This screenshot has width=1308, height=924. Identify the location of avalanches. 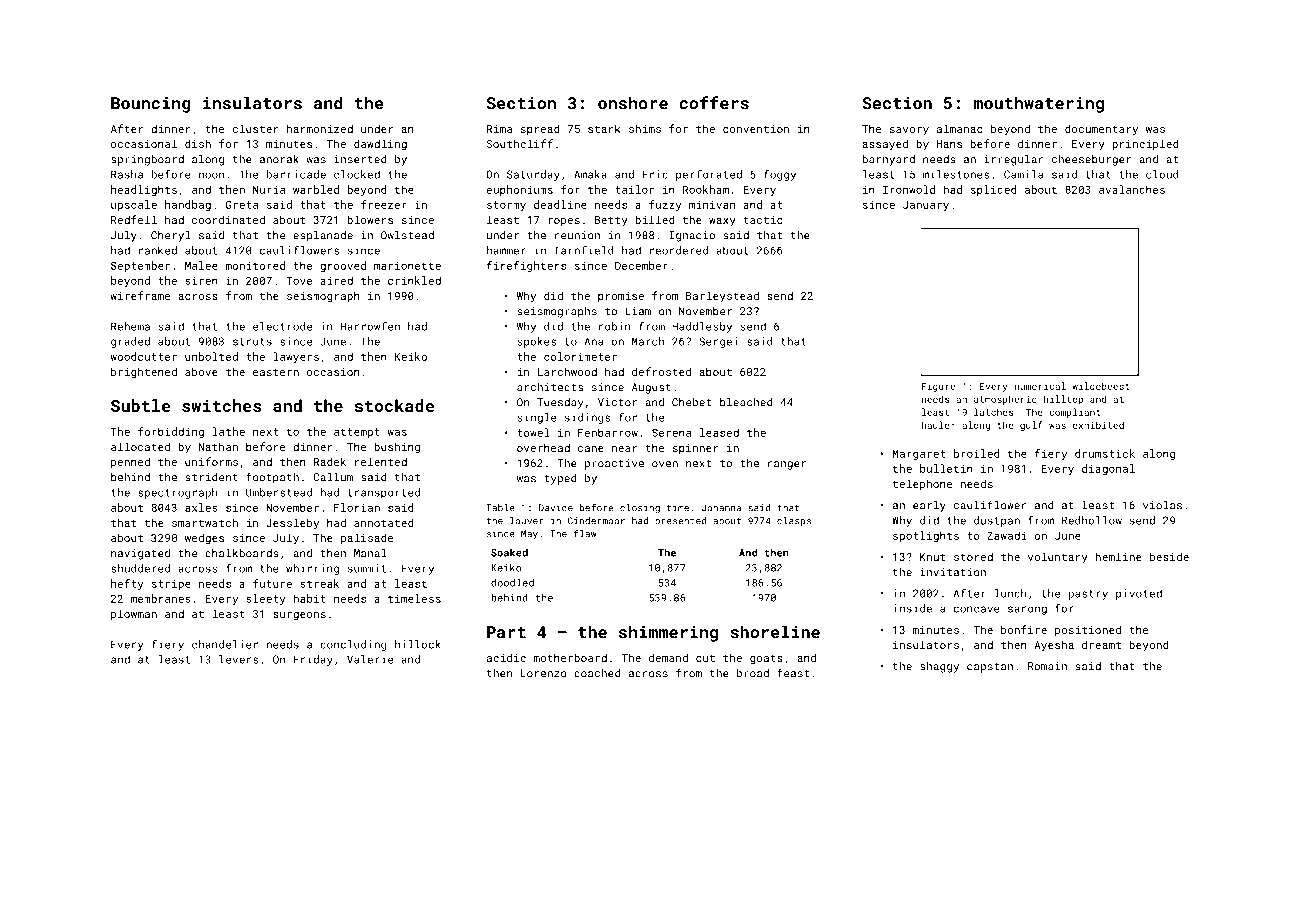
(1132, 189).
